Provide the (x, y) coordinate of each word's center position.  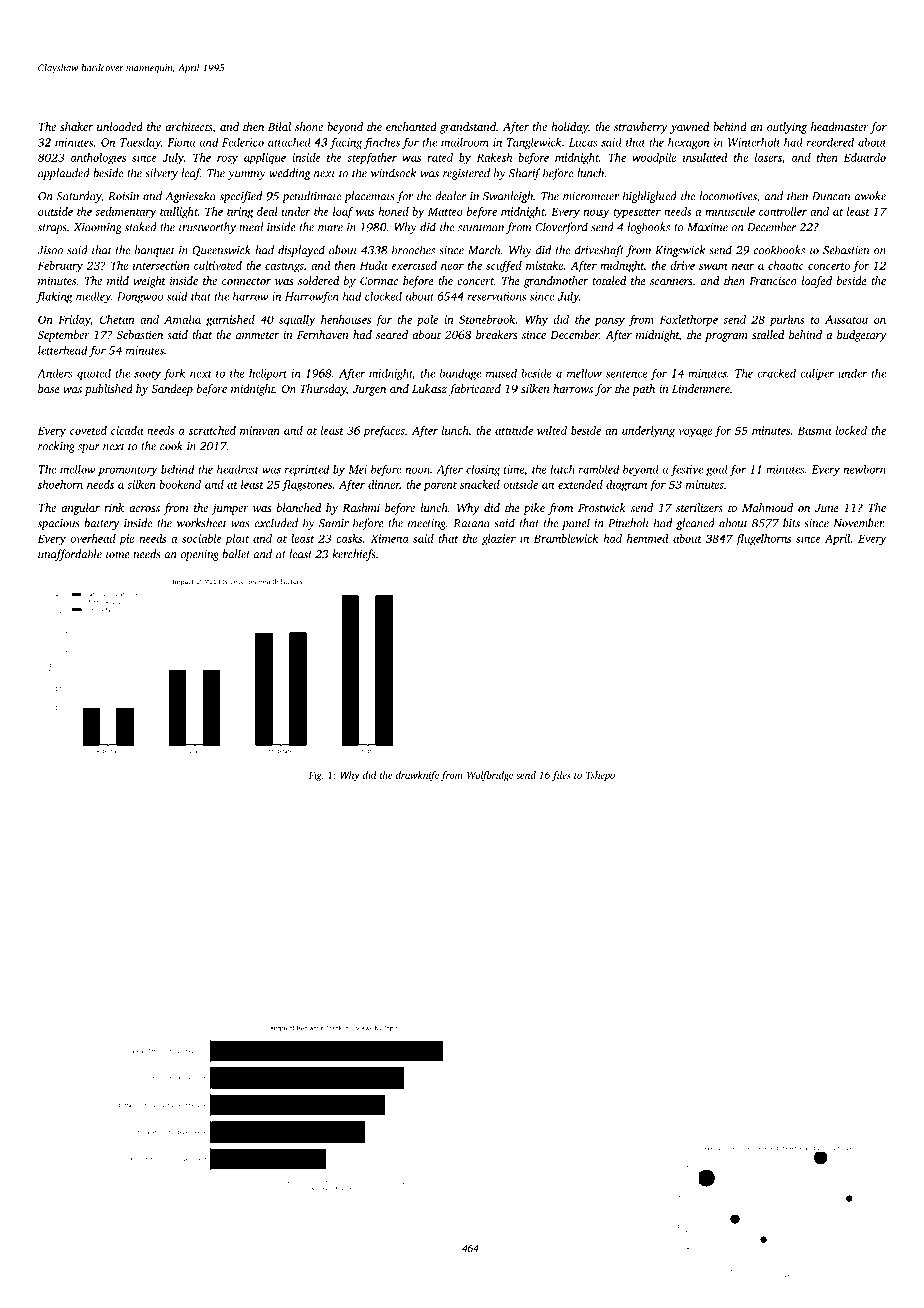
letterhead (62, 350)
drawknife (417, 776)
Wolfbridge (490, 776)
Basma (814, 430)
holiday (569, 128)
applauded (64, 174)
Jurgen (369, 390)
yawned (689, 128)
